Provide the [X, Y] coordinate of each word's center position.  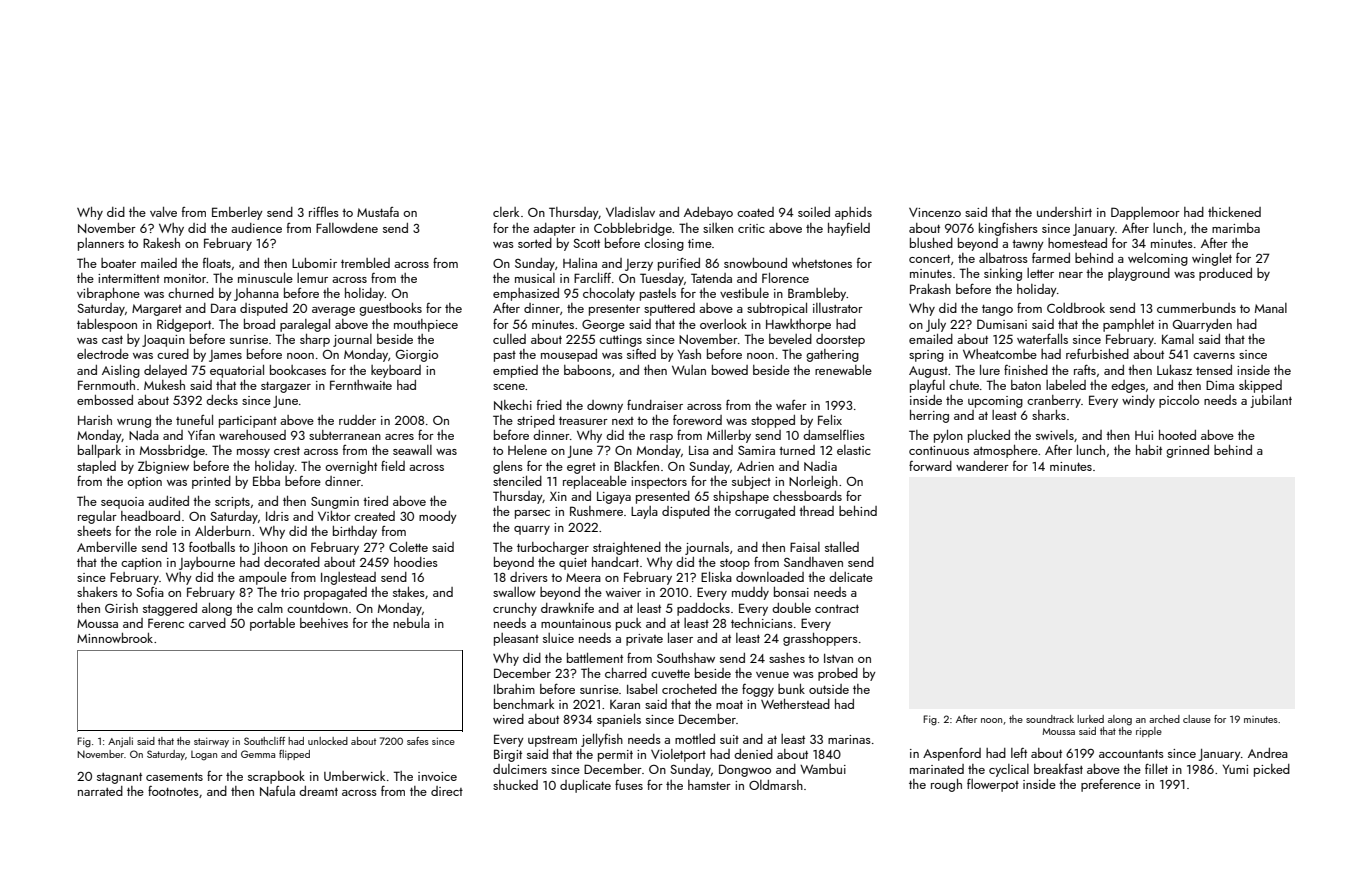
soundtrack [1050, 719]
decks [222, 400]
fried [549, 405]
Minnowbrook [115, 638]
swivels [1055, 435]
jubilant [1271, 401]
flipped [294, 755]
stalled [842, 547]
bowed [730, 370]
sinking [1003, 274]
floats [217, 263]
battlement [595, 658]
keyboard [396, 371]
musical [535, 278]
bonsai [791, 592]
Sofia [150, 592]
